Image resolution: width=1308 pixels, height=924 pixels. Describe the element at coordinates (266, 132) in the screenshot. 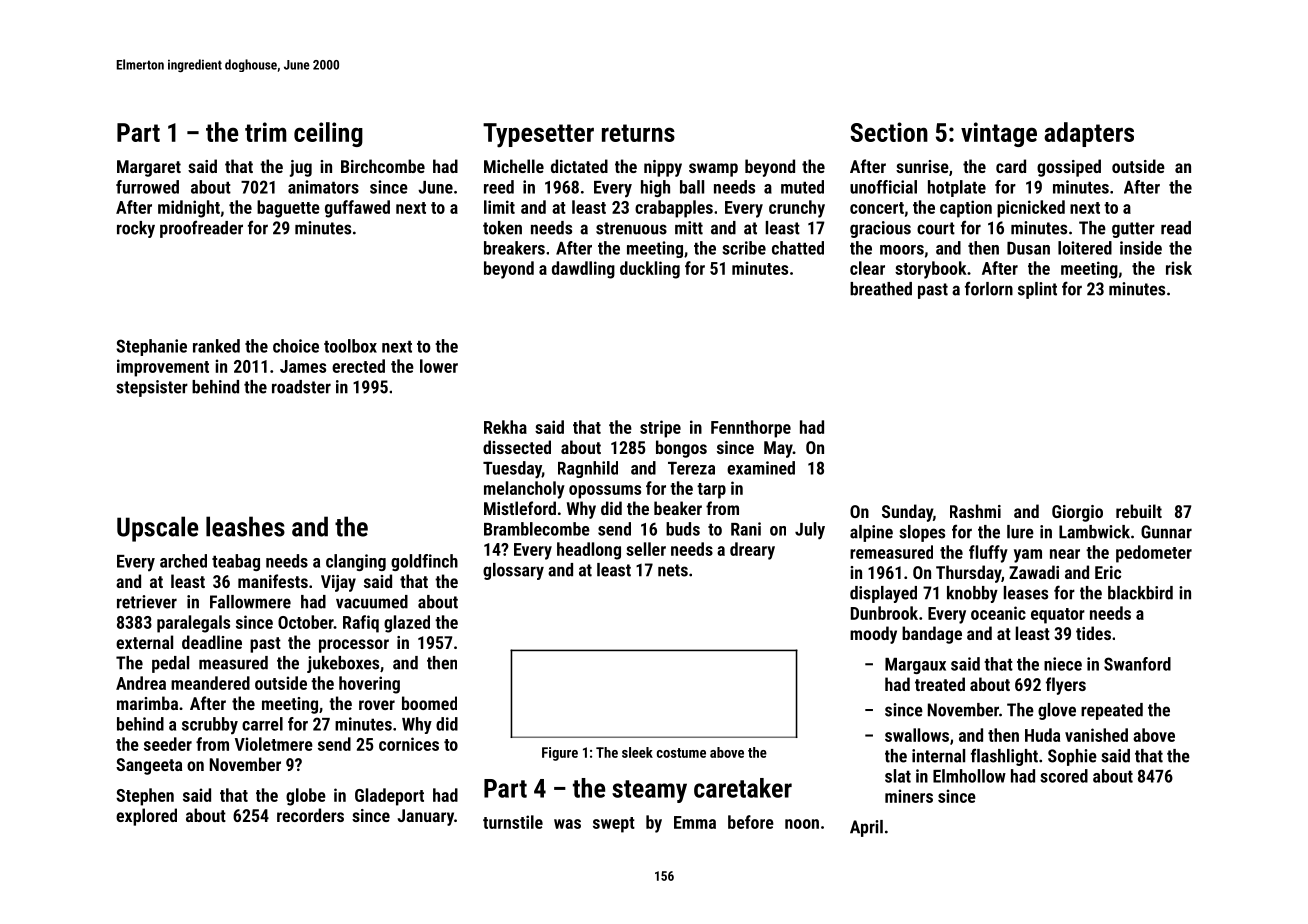

I see `trim` at that location.
